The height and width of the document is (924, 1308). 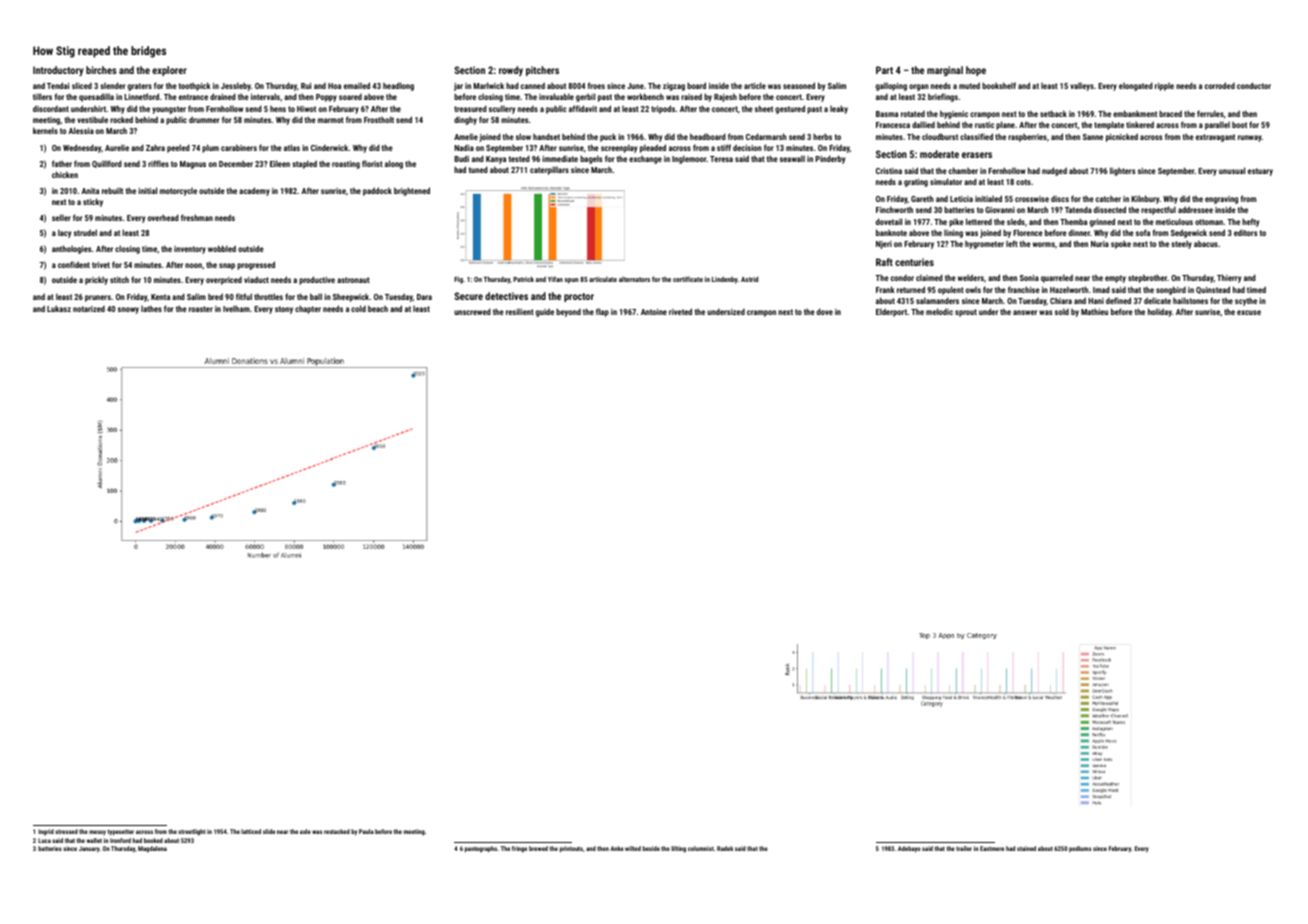 What do you see at coordinates (964, 848) in the document?
I see `trailer` at bounding box center [964, 848].
